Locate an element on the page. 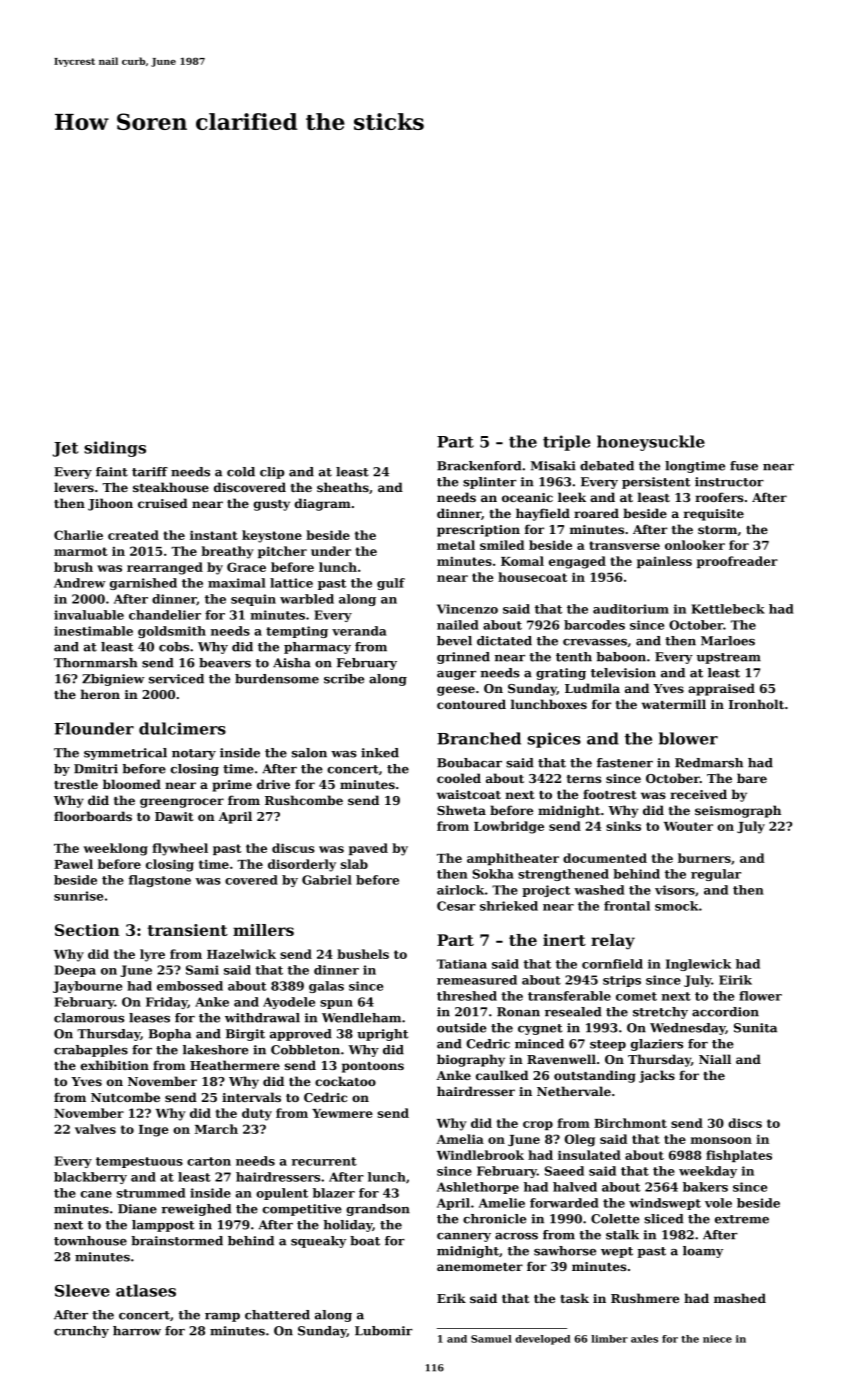 The image size is (849, 1400). comet is located at coordinates (636, 996).
